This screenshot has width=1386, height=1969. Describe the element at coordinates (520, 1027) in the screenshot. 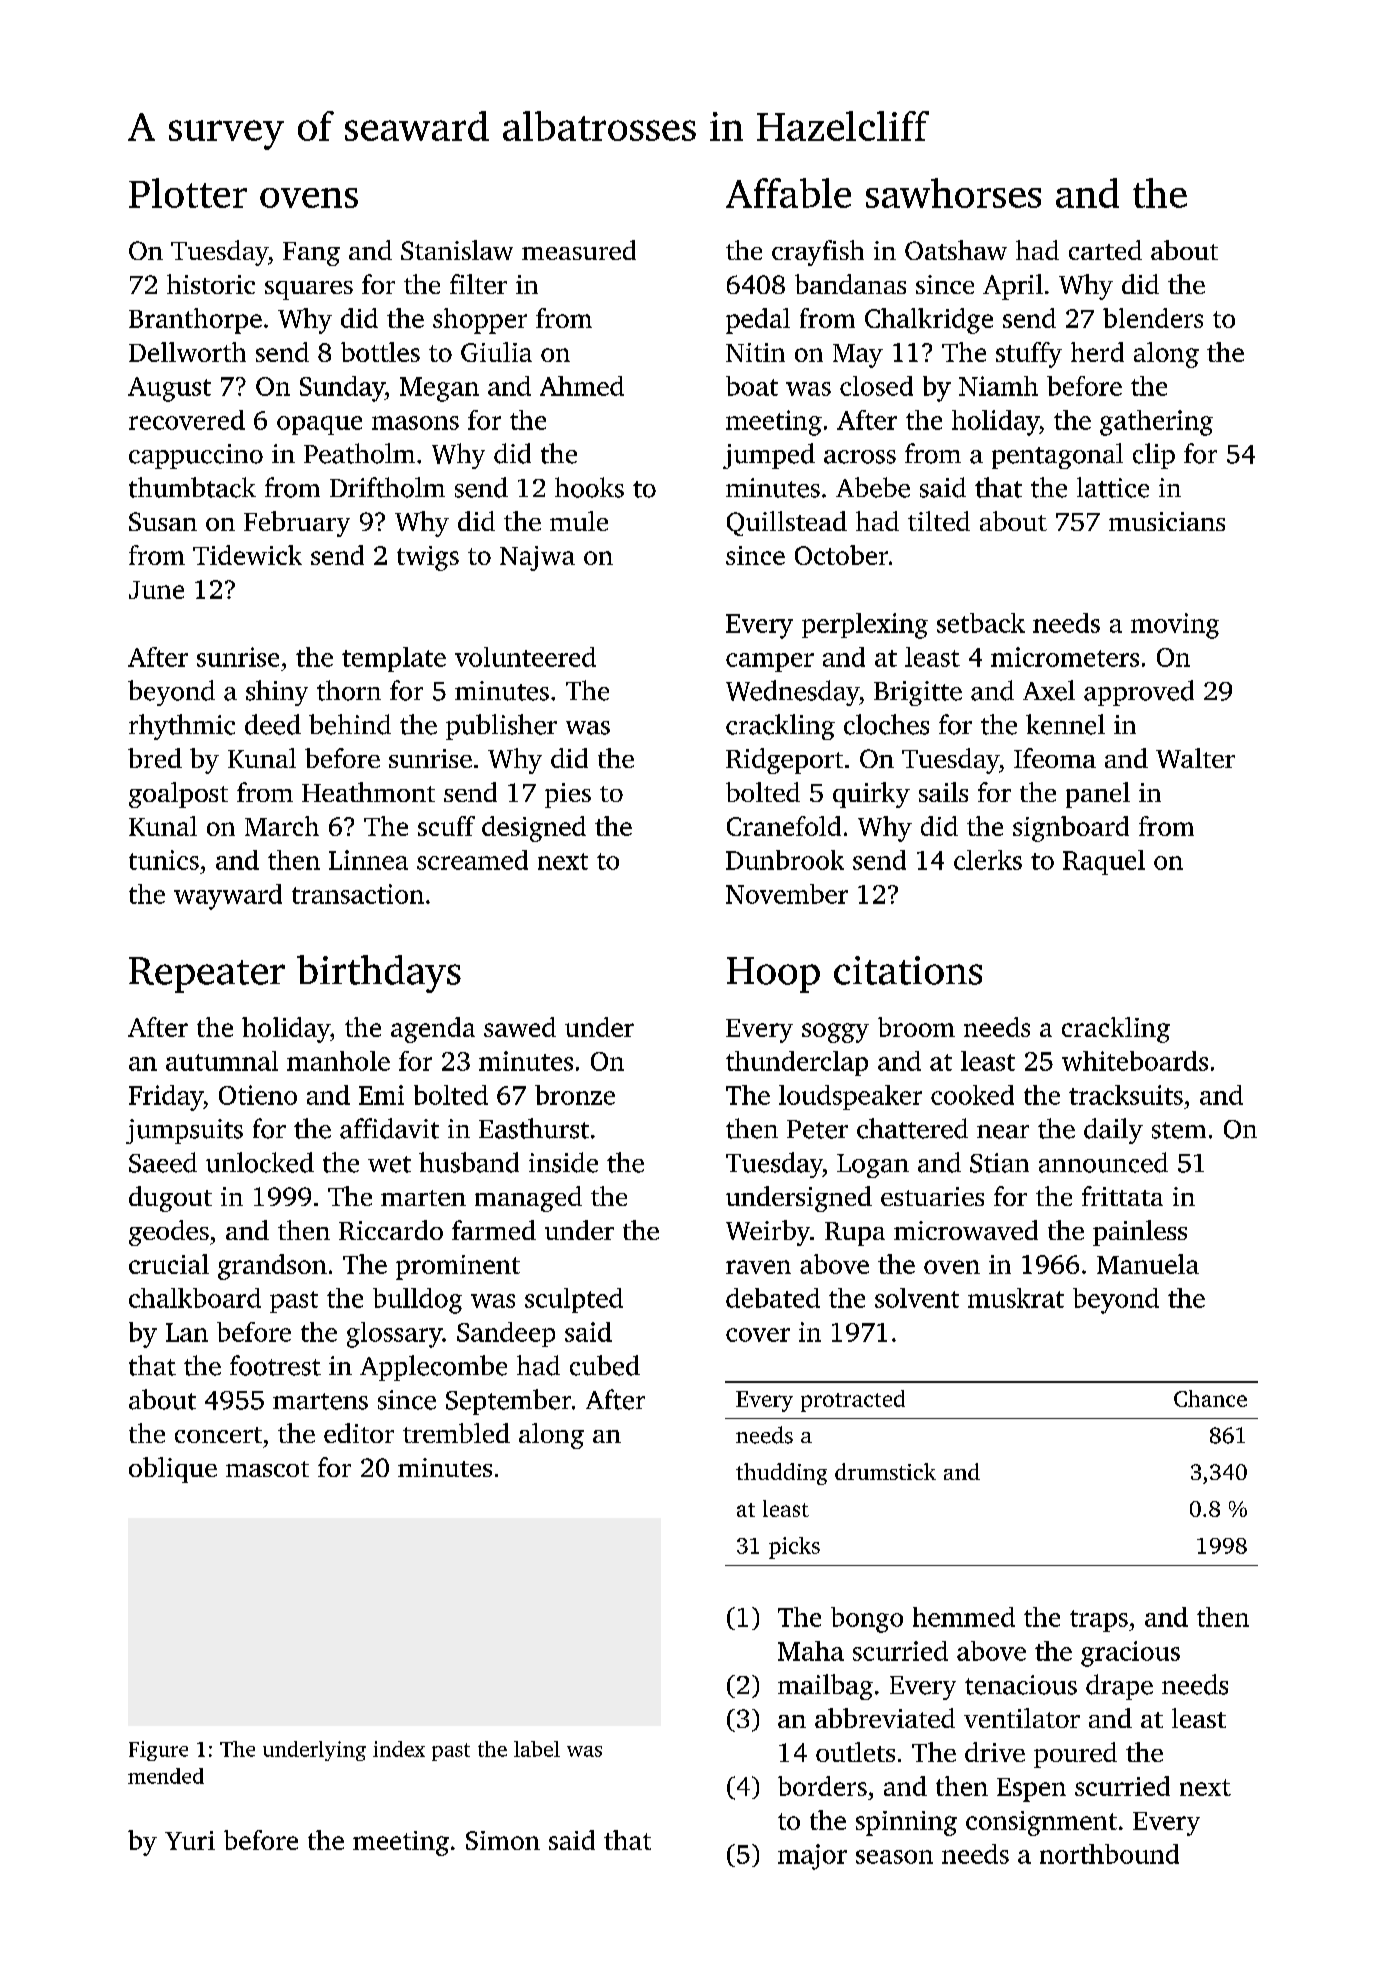

I see `sawed` at that location.
